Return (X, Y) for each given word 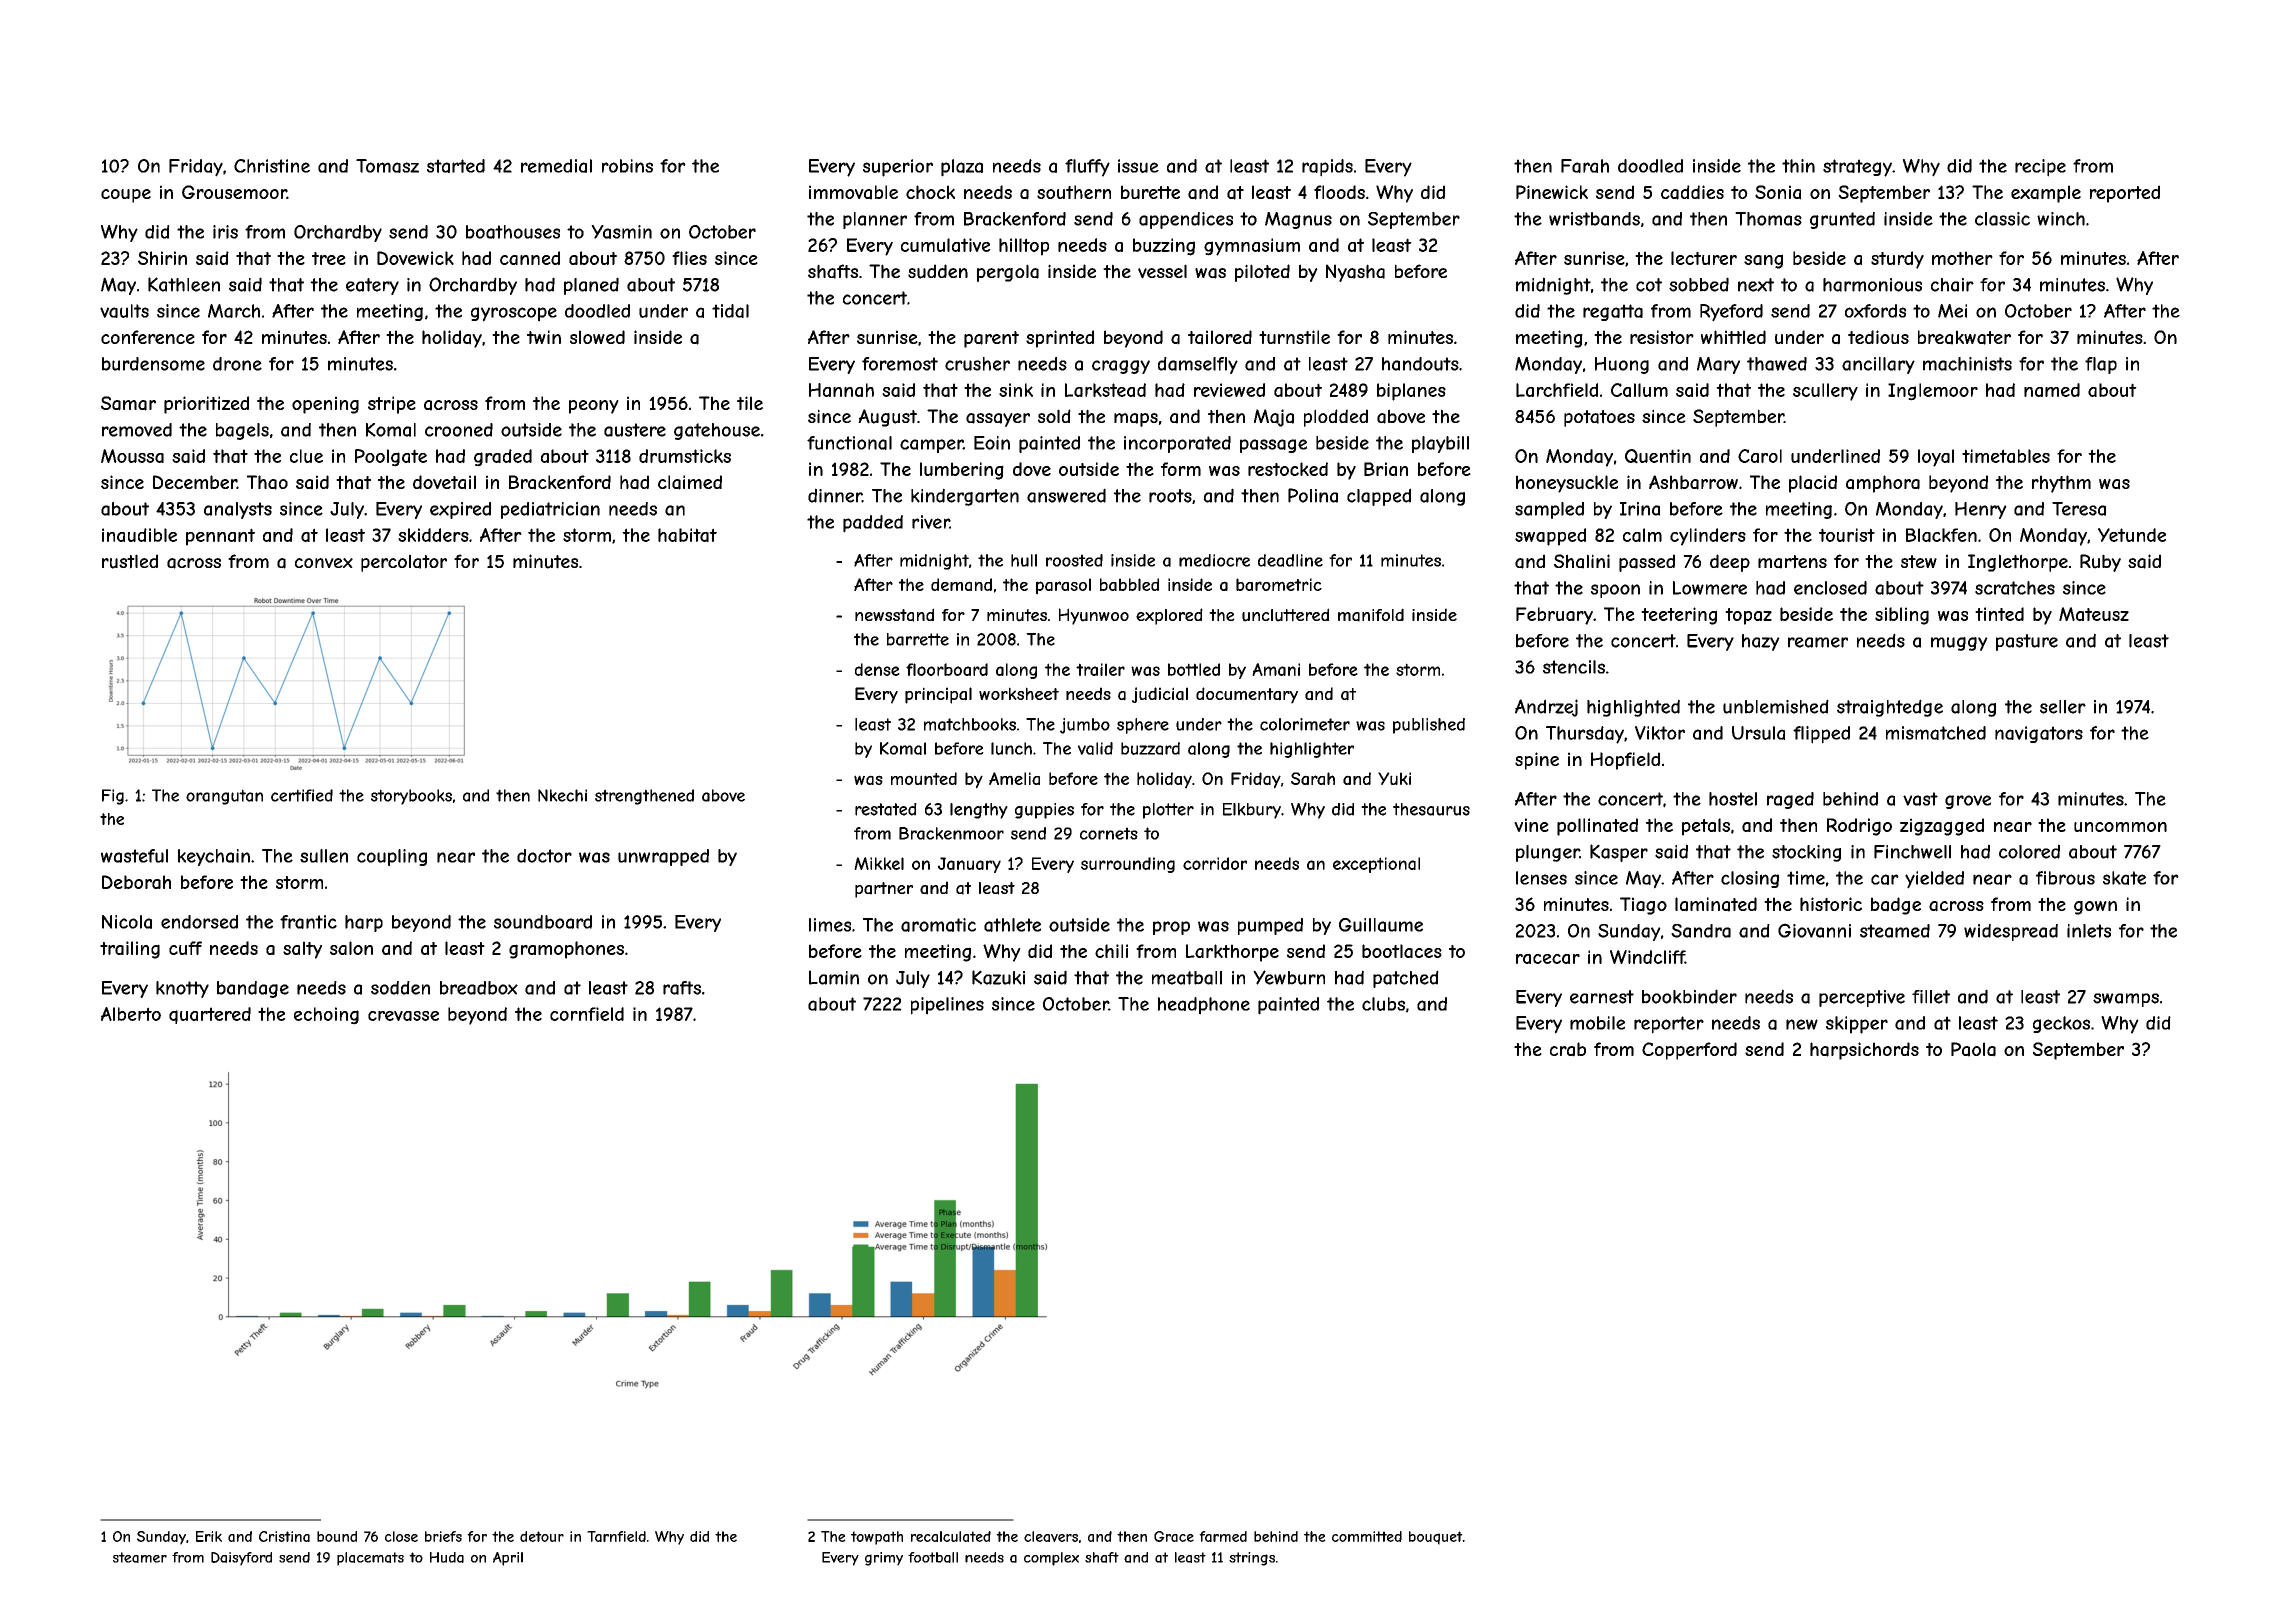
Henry (1981, 510)
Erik (209, 1536)
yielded (1934, 880)
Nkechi (562, 795)
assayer (998, 420)
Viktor (1660, 733)
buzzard (1150, 748)
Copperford (1689, 1051)
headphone (1204, 1006)
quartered (210, 1015)
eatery (372, 286)
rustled (130, 561)
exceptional (1376, 865)
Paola (1973, 1049)
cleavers (1051, 1536)
